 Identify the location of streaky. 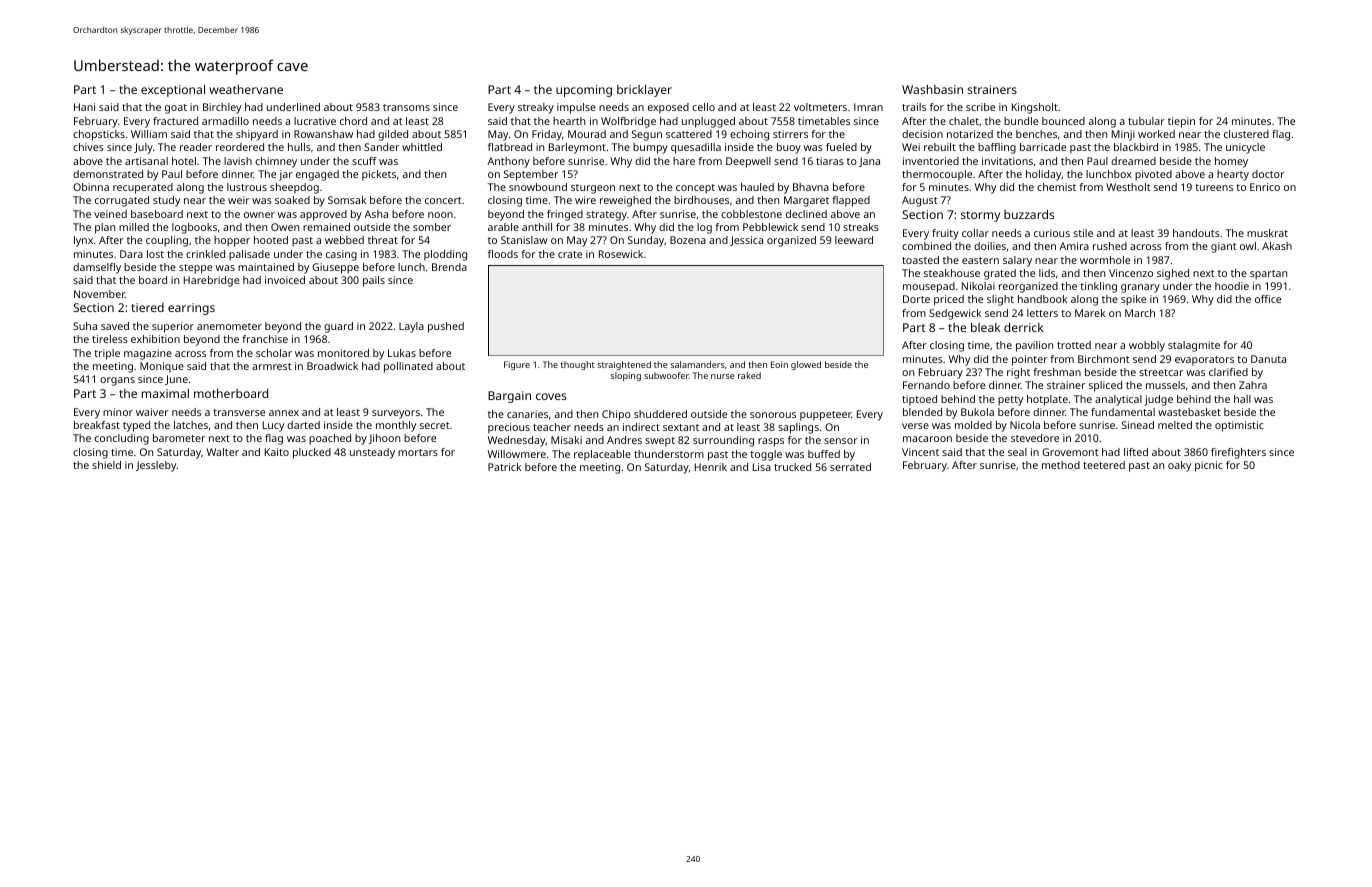
(536, 108).
